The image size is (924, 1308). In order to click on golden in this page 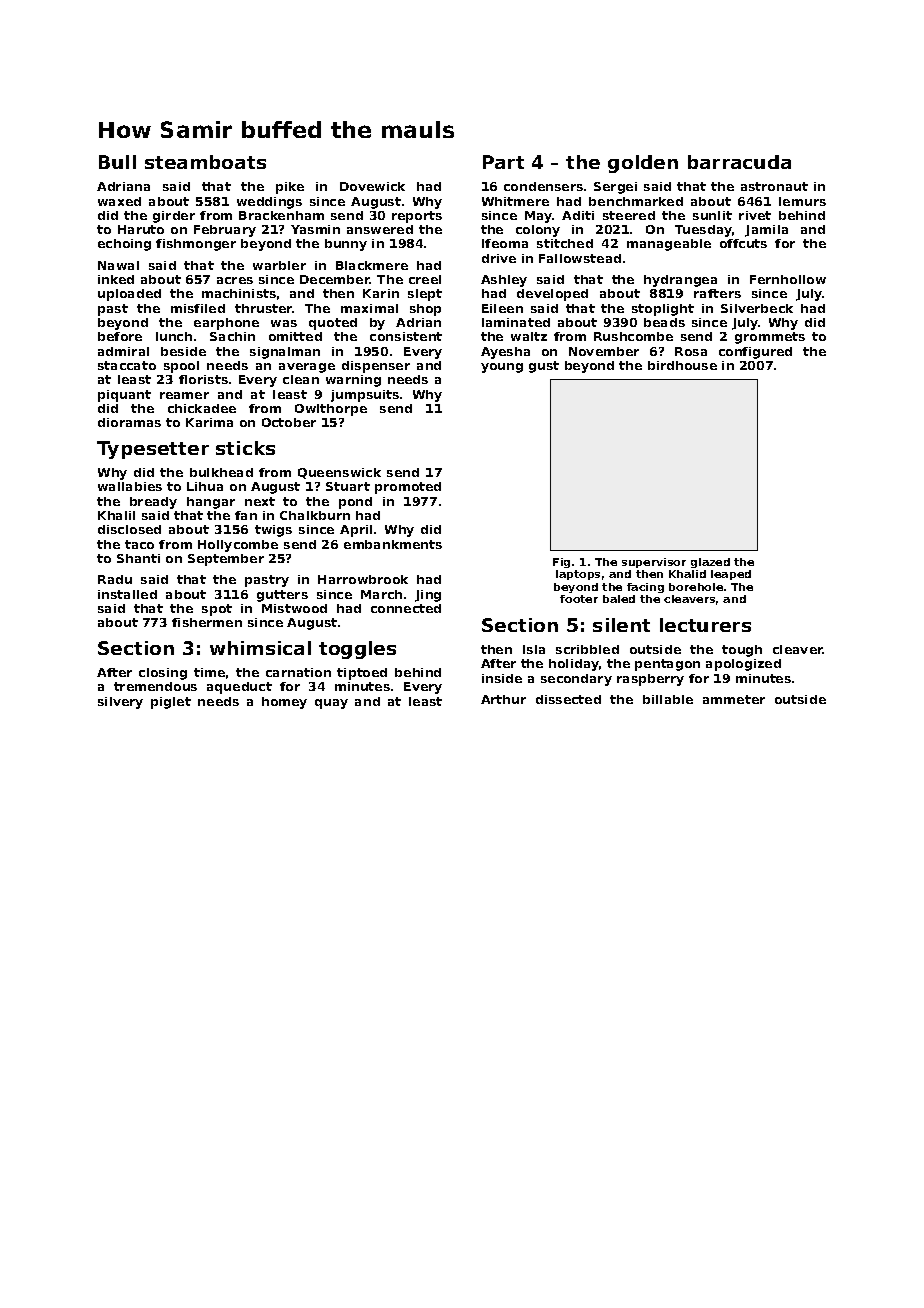, I will do `click(643, 164)`.
